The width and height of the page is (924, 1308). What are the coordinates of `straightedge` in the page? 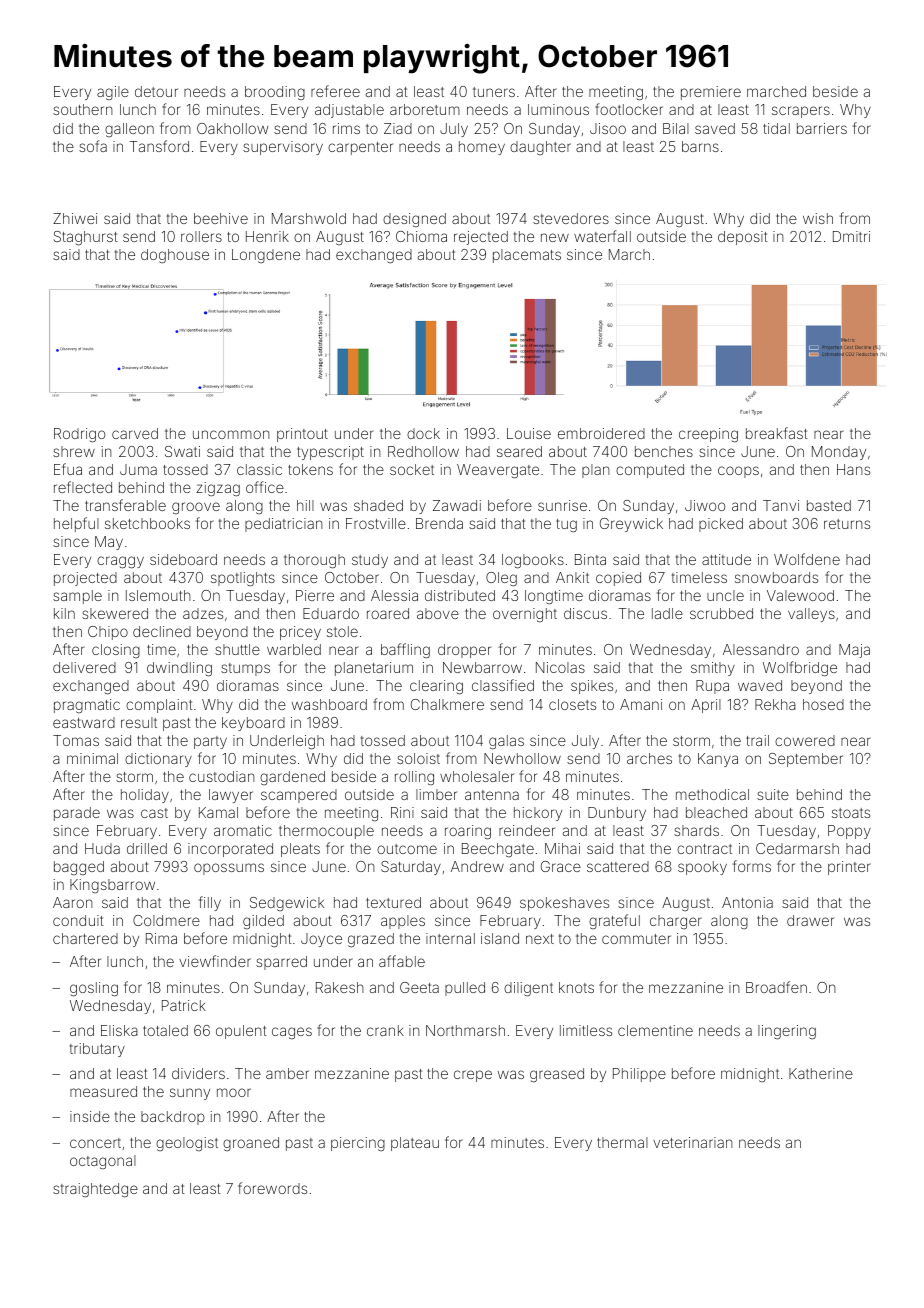 It's located at (95, 1190).
